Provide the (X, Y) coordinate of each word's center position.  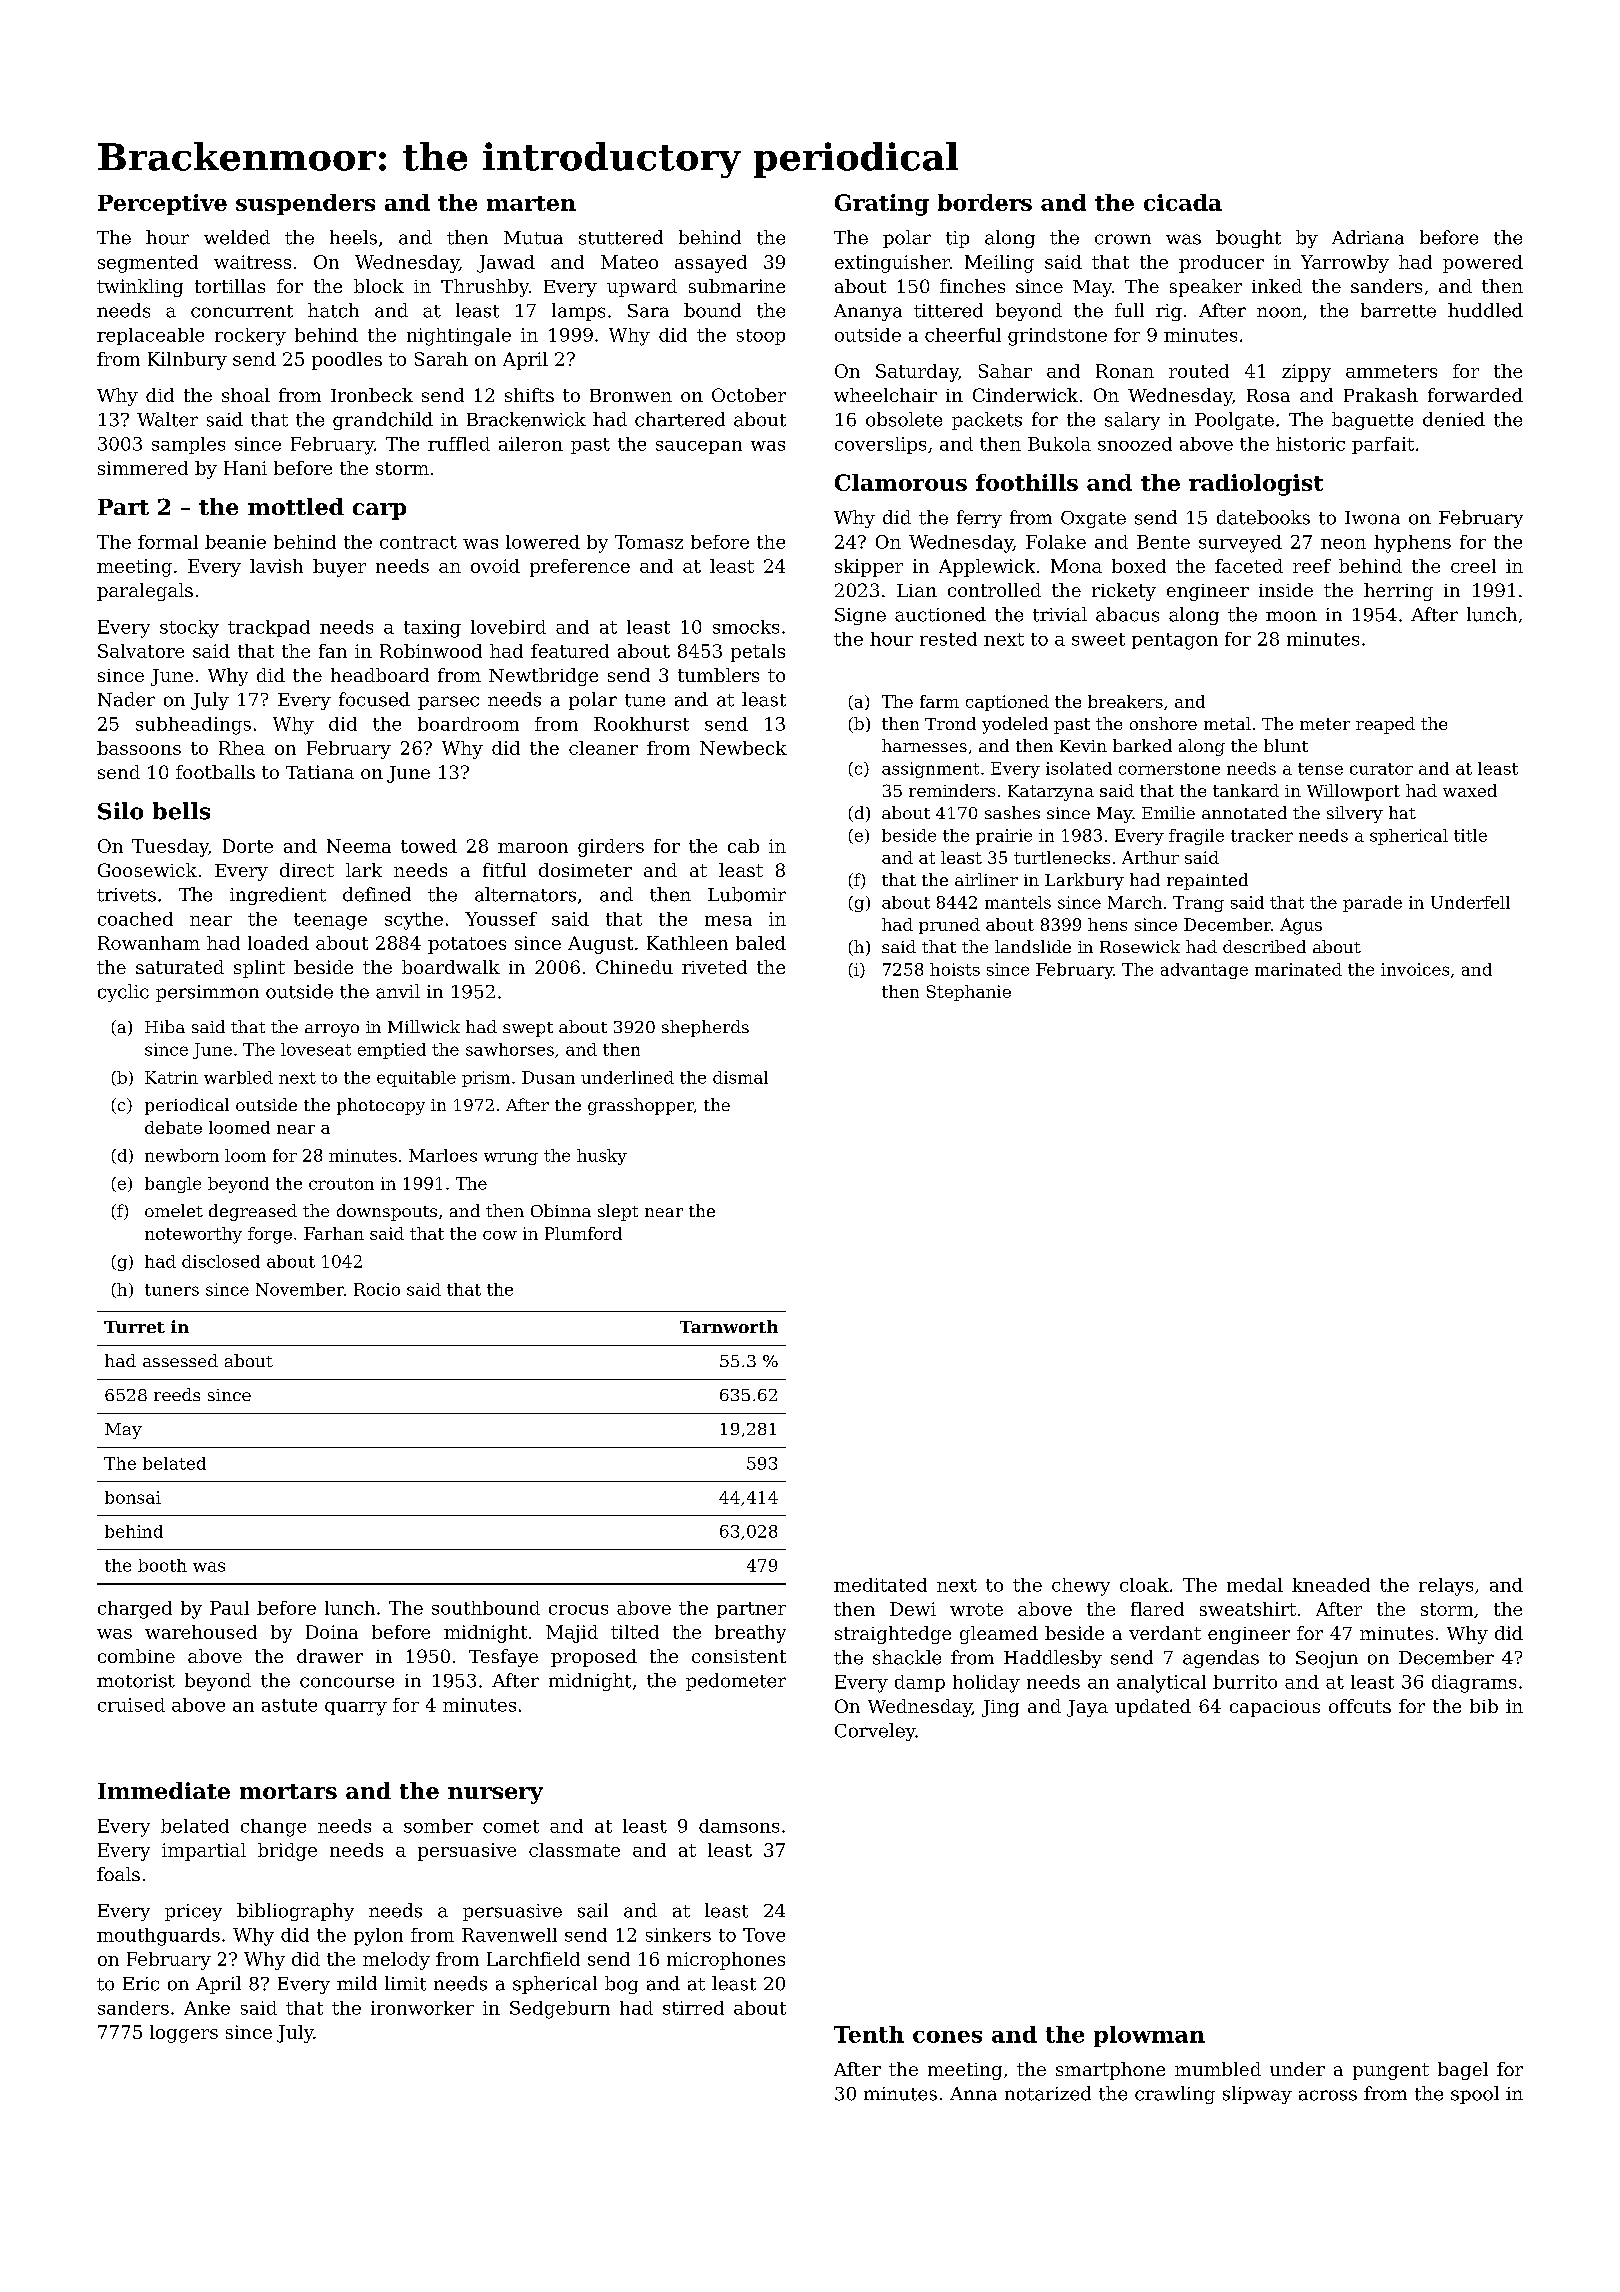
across (1328, 2095)
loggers (184, 2034)
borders (985, 202)
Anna (973, 2094)
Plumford (583, 1233)
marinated (1298, 969)
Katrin (171, 1077)
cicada (1183, 202)
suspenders (305, 204)
